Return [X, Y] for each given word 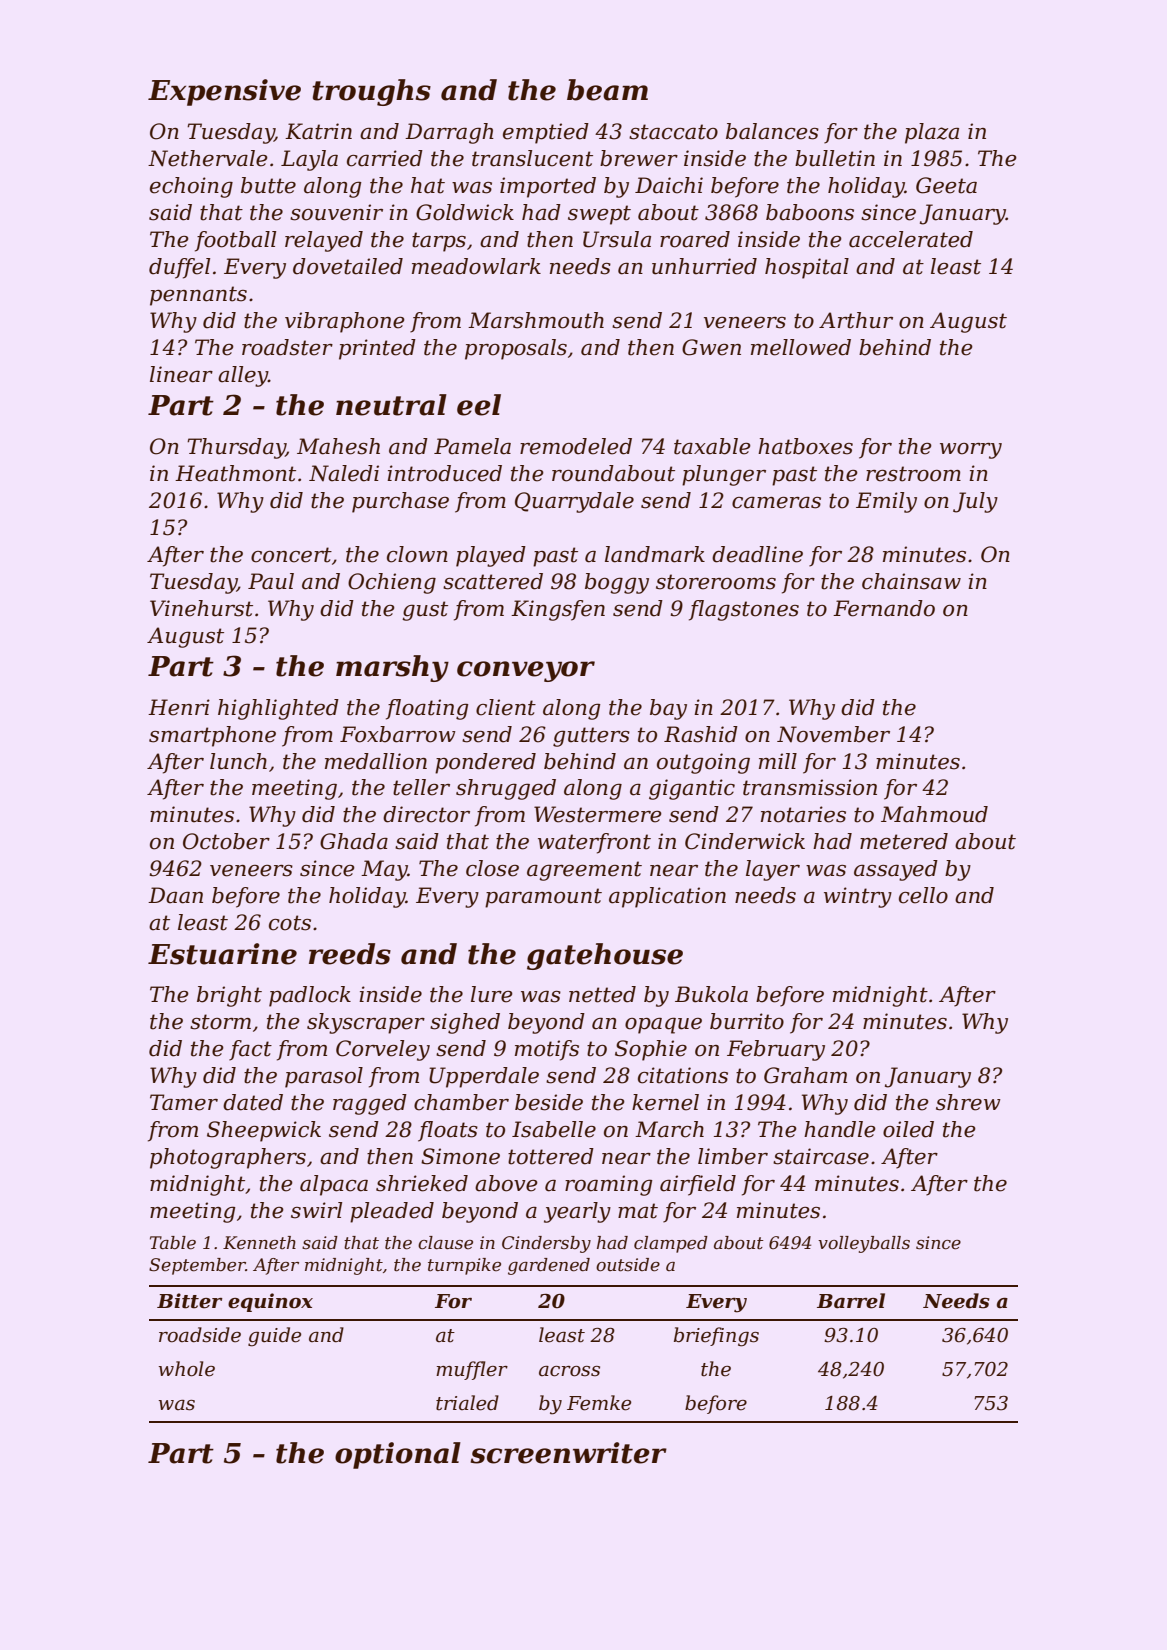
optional [398, 1455]
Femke [599, 1403]
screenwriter [569, 1453]
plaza [932, 133]
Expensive [224, 92]
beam [607, 90]
